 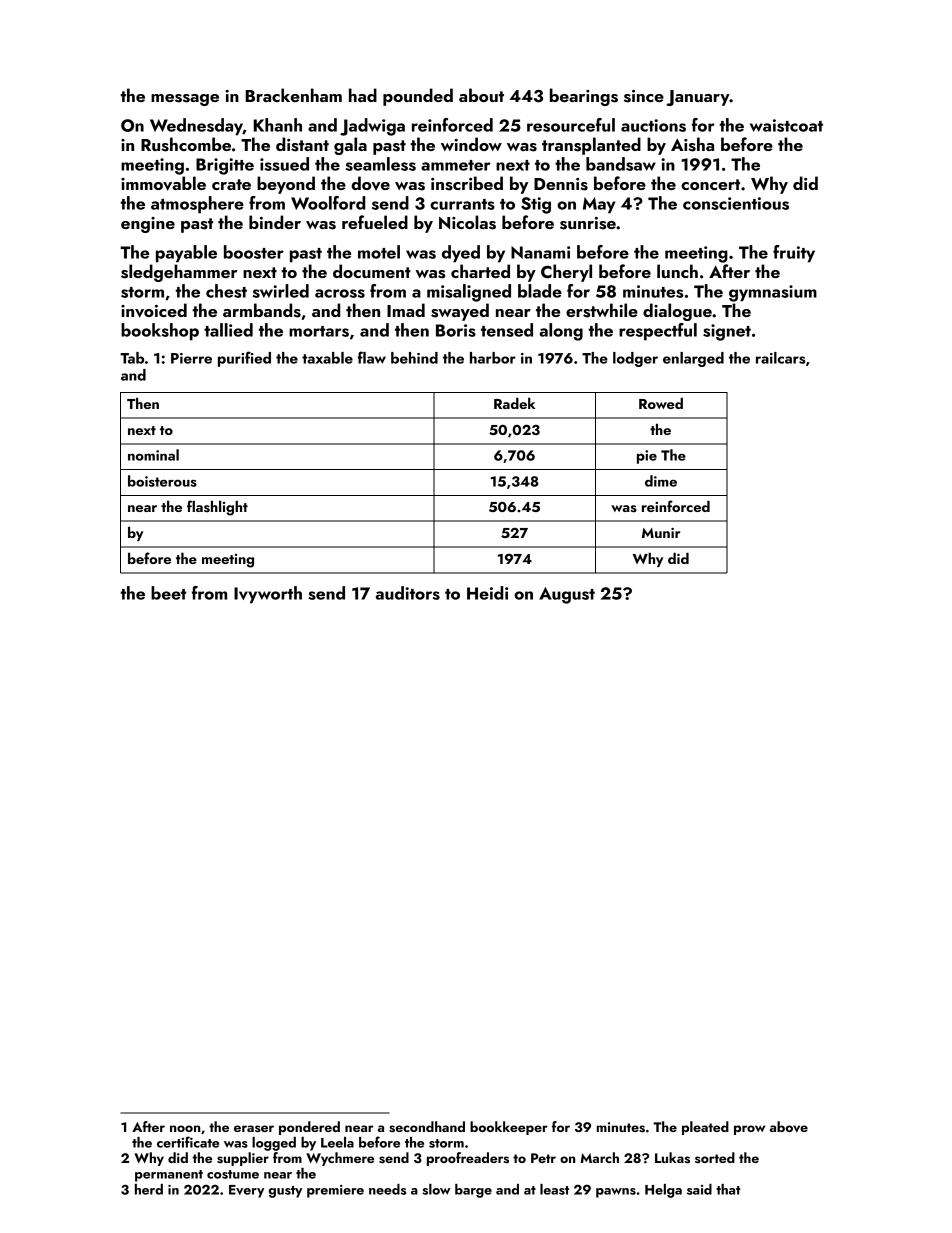 What do you see at coordinates (698, 98) in the screenshot?
I see `January` at bounding box center [698, 98].
